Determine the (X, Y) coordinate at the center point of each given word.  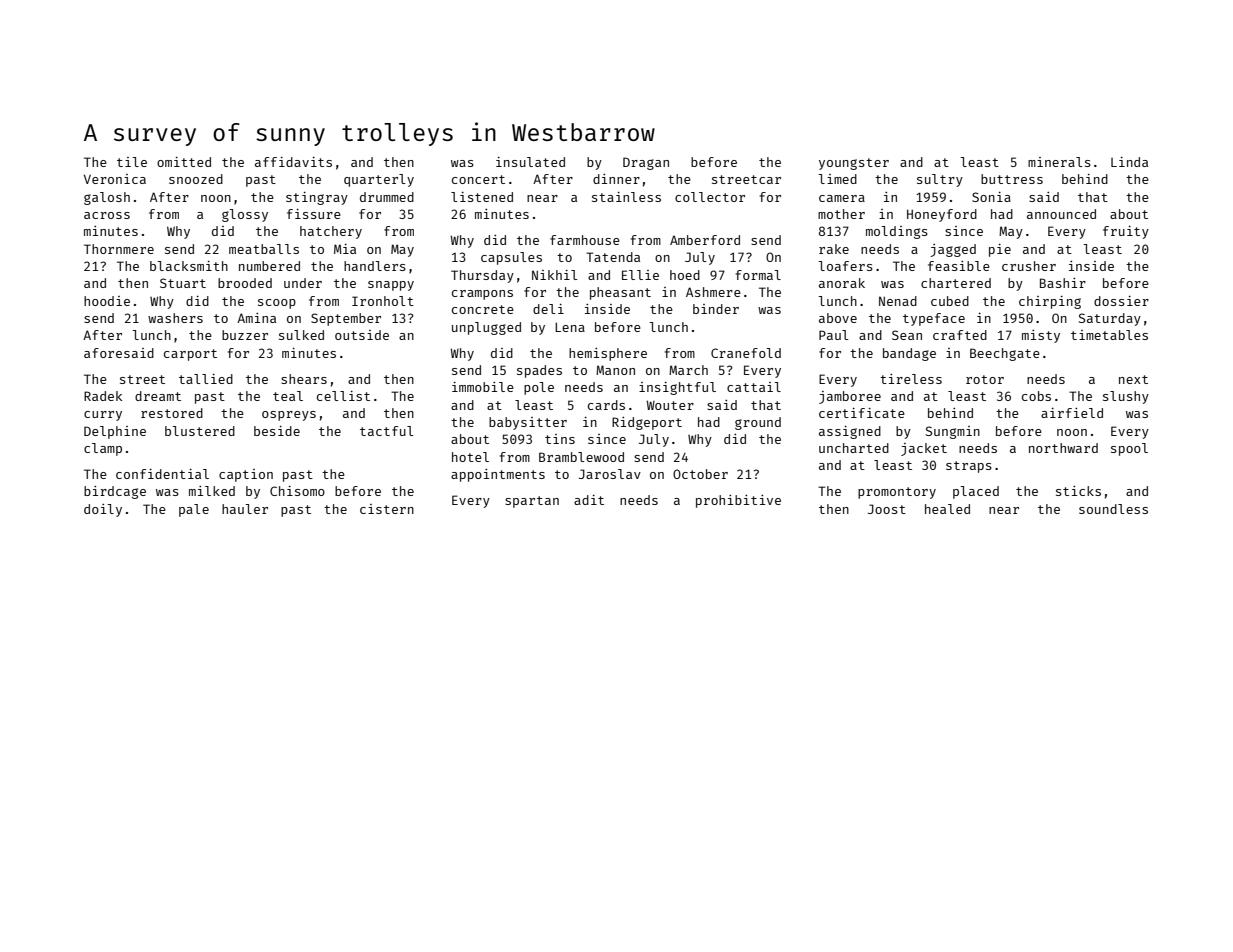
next (1133, 379)
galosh (107, 198)
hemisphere (608, 354)
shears (304, 379)
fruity (1126, 232)
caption (246, 475)
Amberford (705, 240)
